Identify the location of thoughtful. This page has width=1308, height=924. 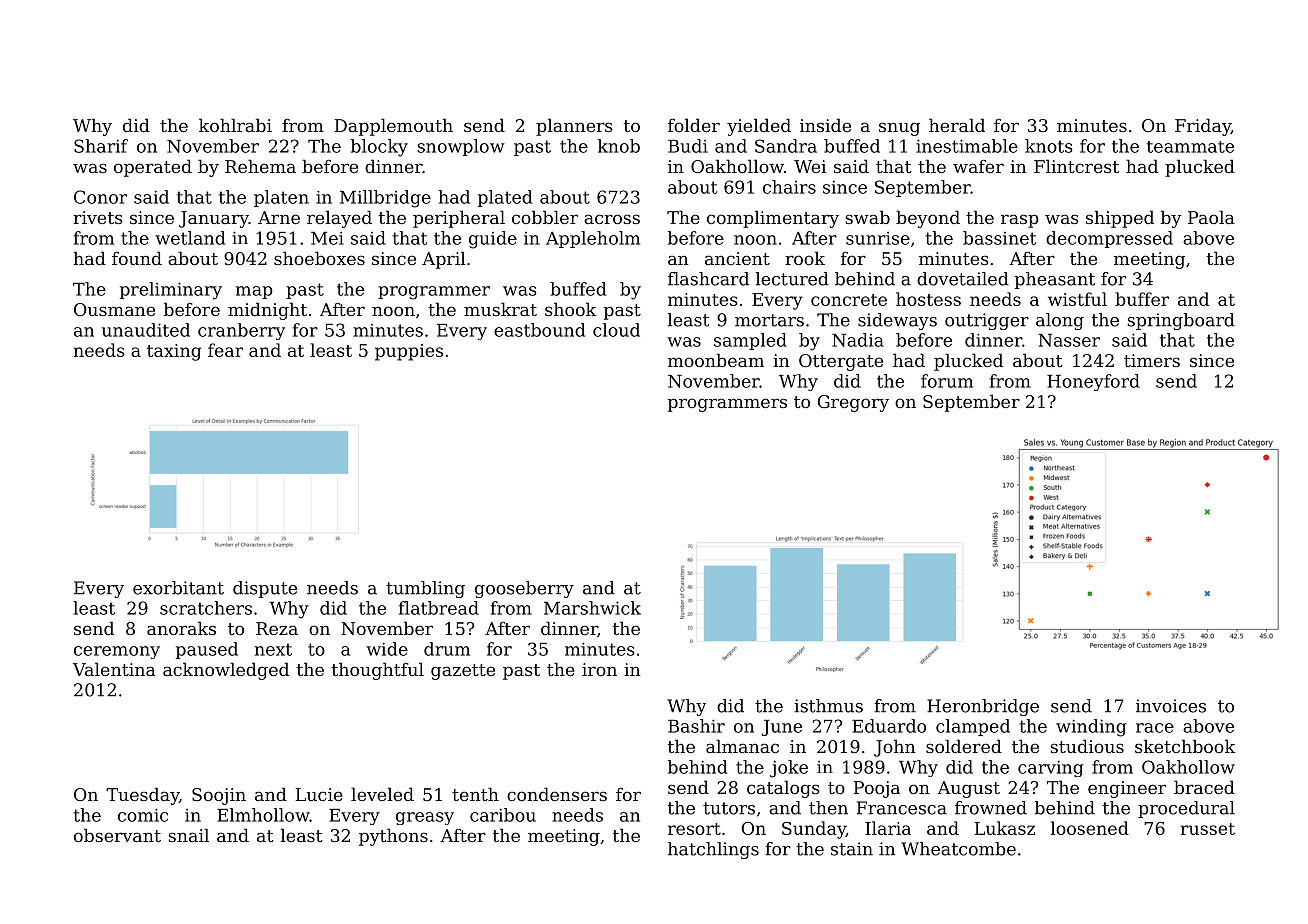
(378, 671).
